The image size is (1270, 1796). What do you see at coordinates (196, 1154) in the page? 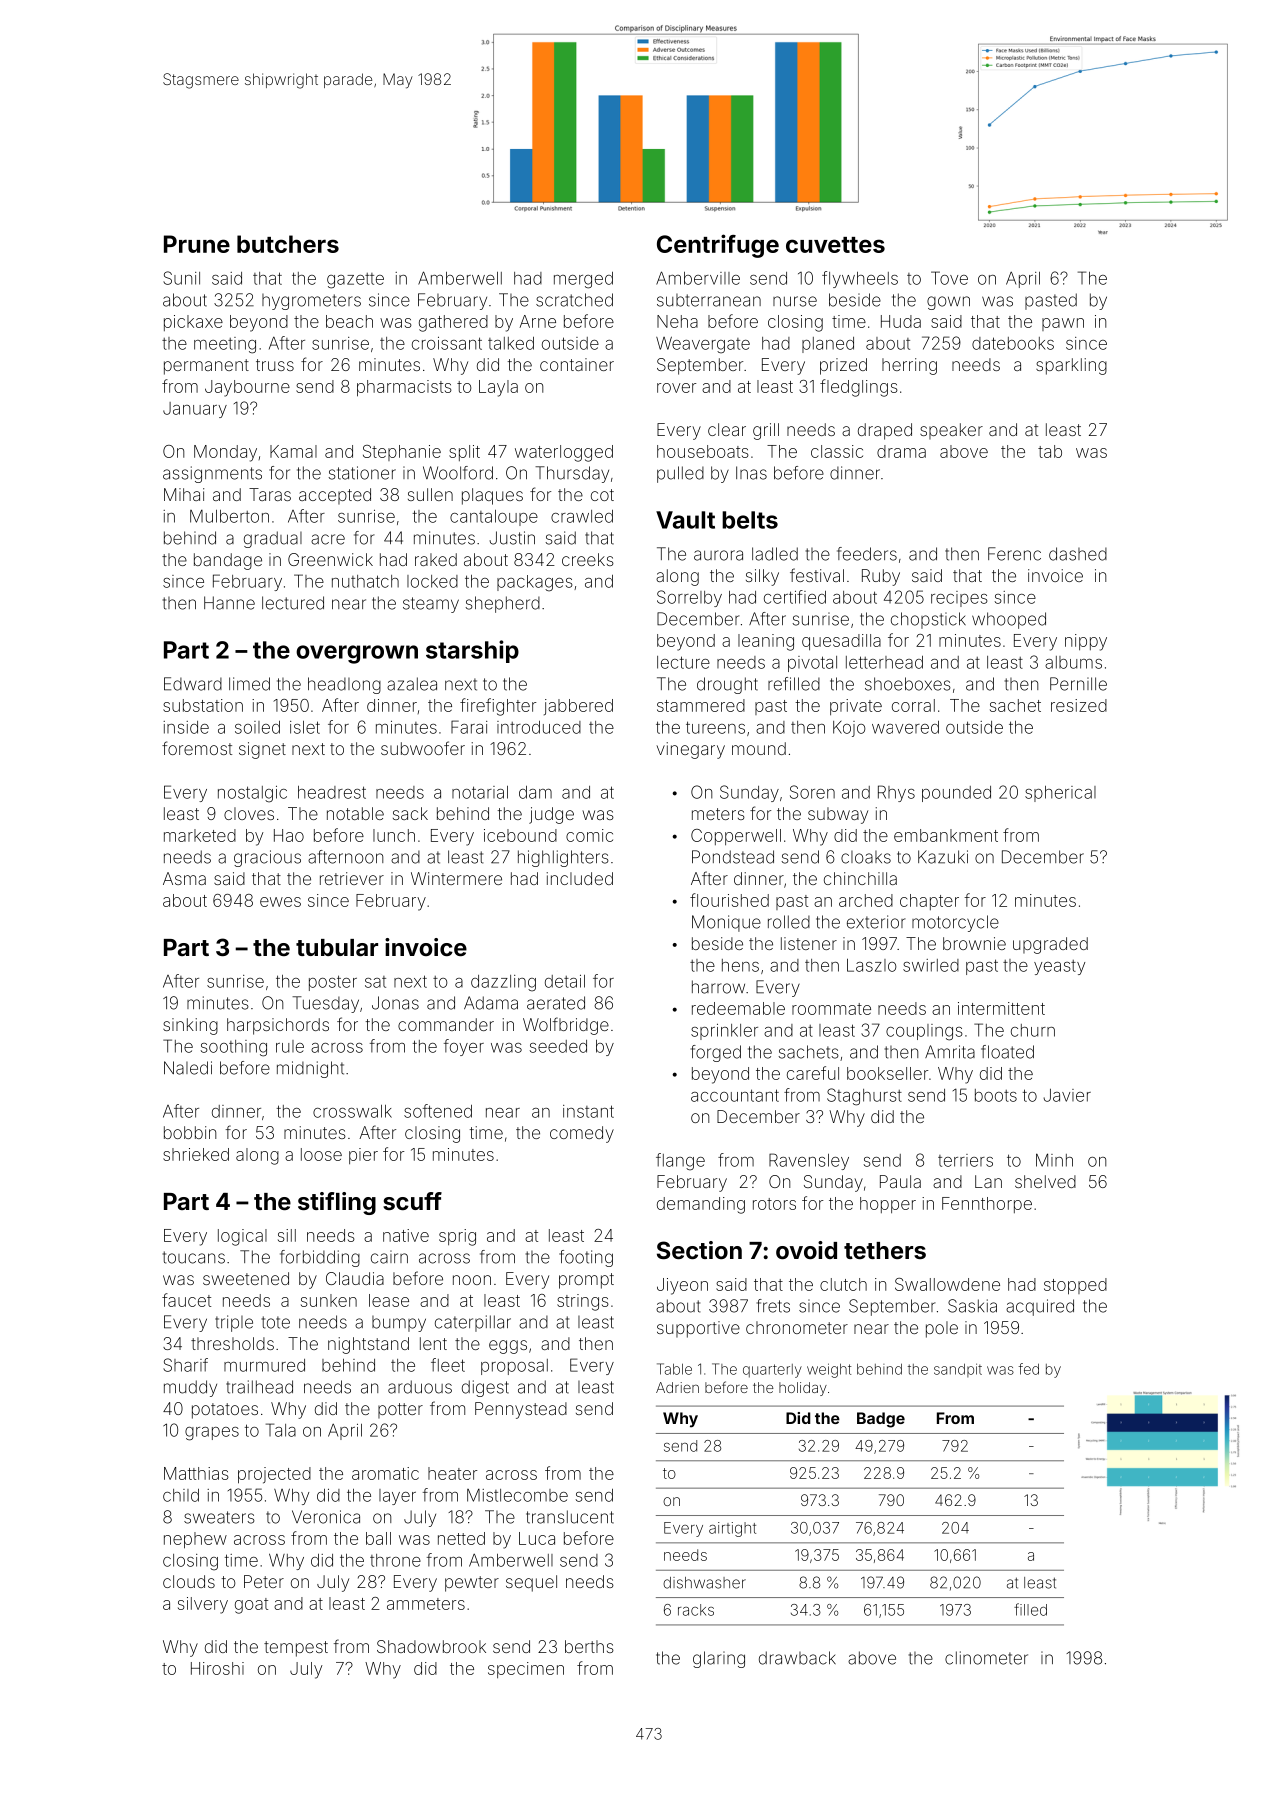
I see `shrieked` at bounding box center [196, 1154].
